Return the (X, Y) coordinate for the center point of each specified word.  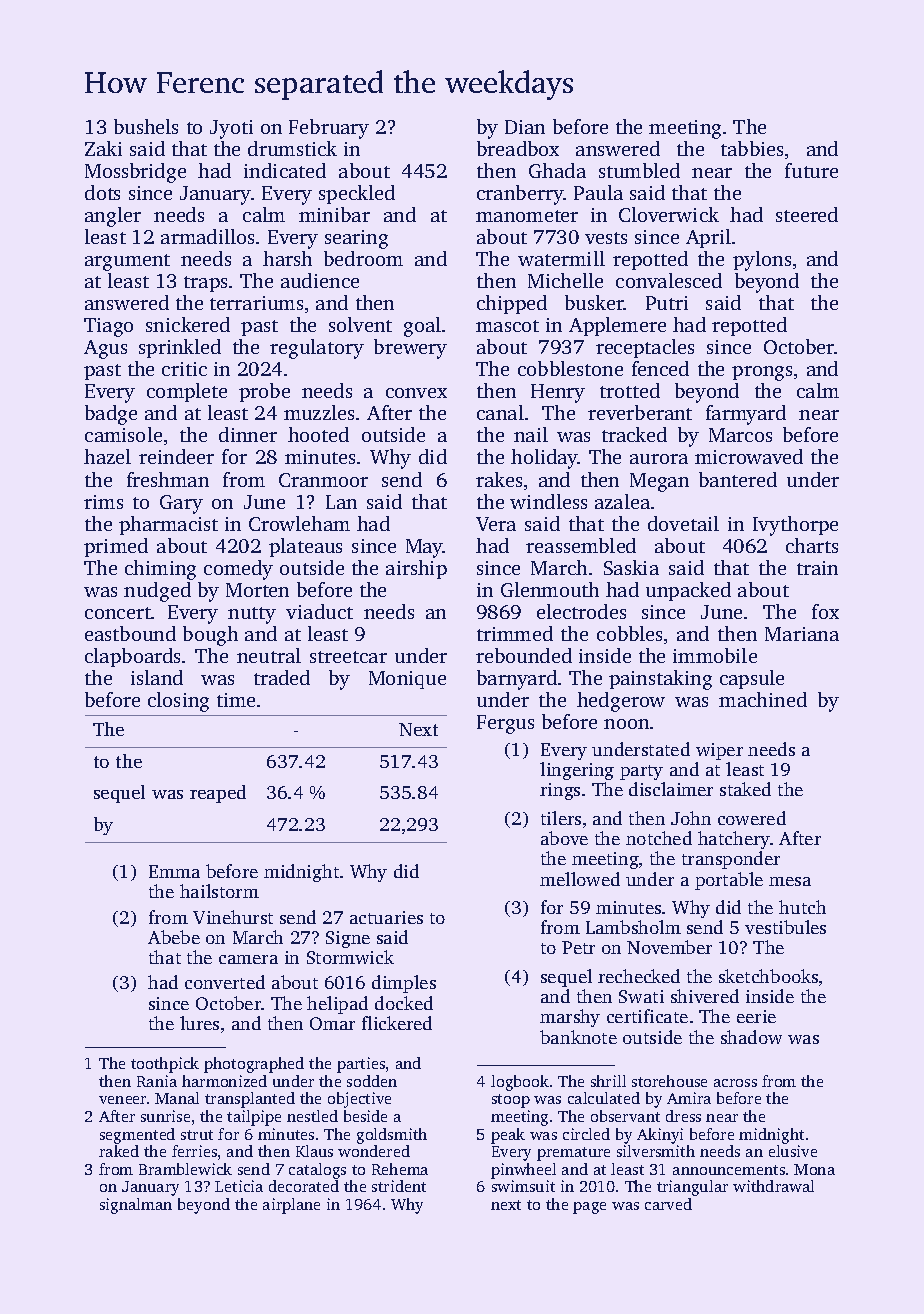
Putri (667, 303)
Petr (578, 947)
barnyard (517, 680)
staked (745, 789)
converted (225, 982)
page (589, 1208)
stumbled (639, 170)
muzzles (319, 412)
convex (416, 393)
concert (118, 613)
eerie (756, 1016)
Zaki (103, 148)
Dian (525, 127)
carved (668, 1204)
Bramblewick (185, 1169)
